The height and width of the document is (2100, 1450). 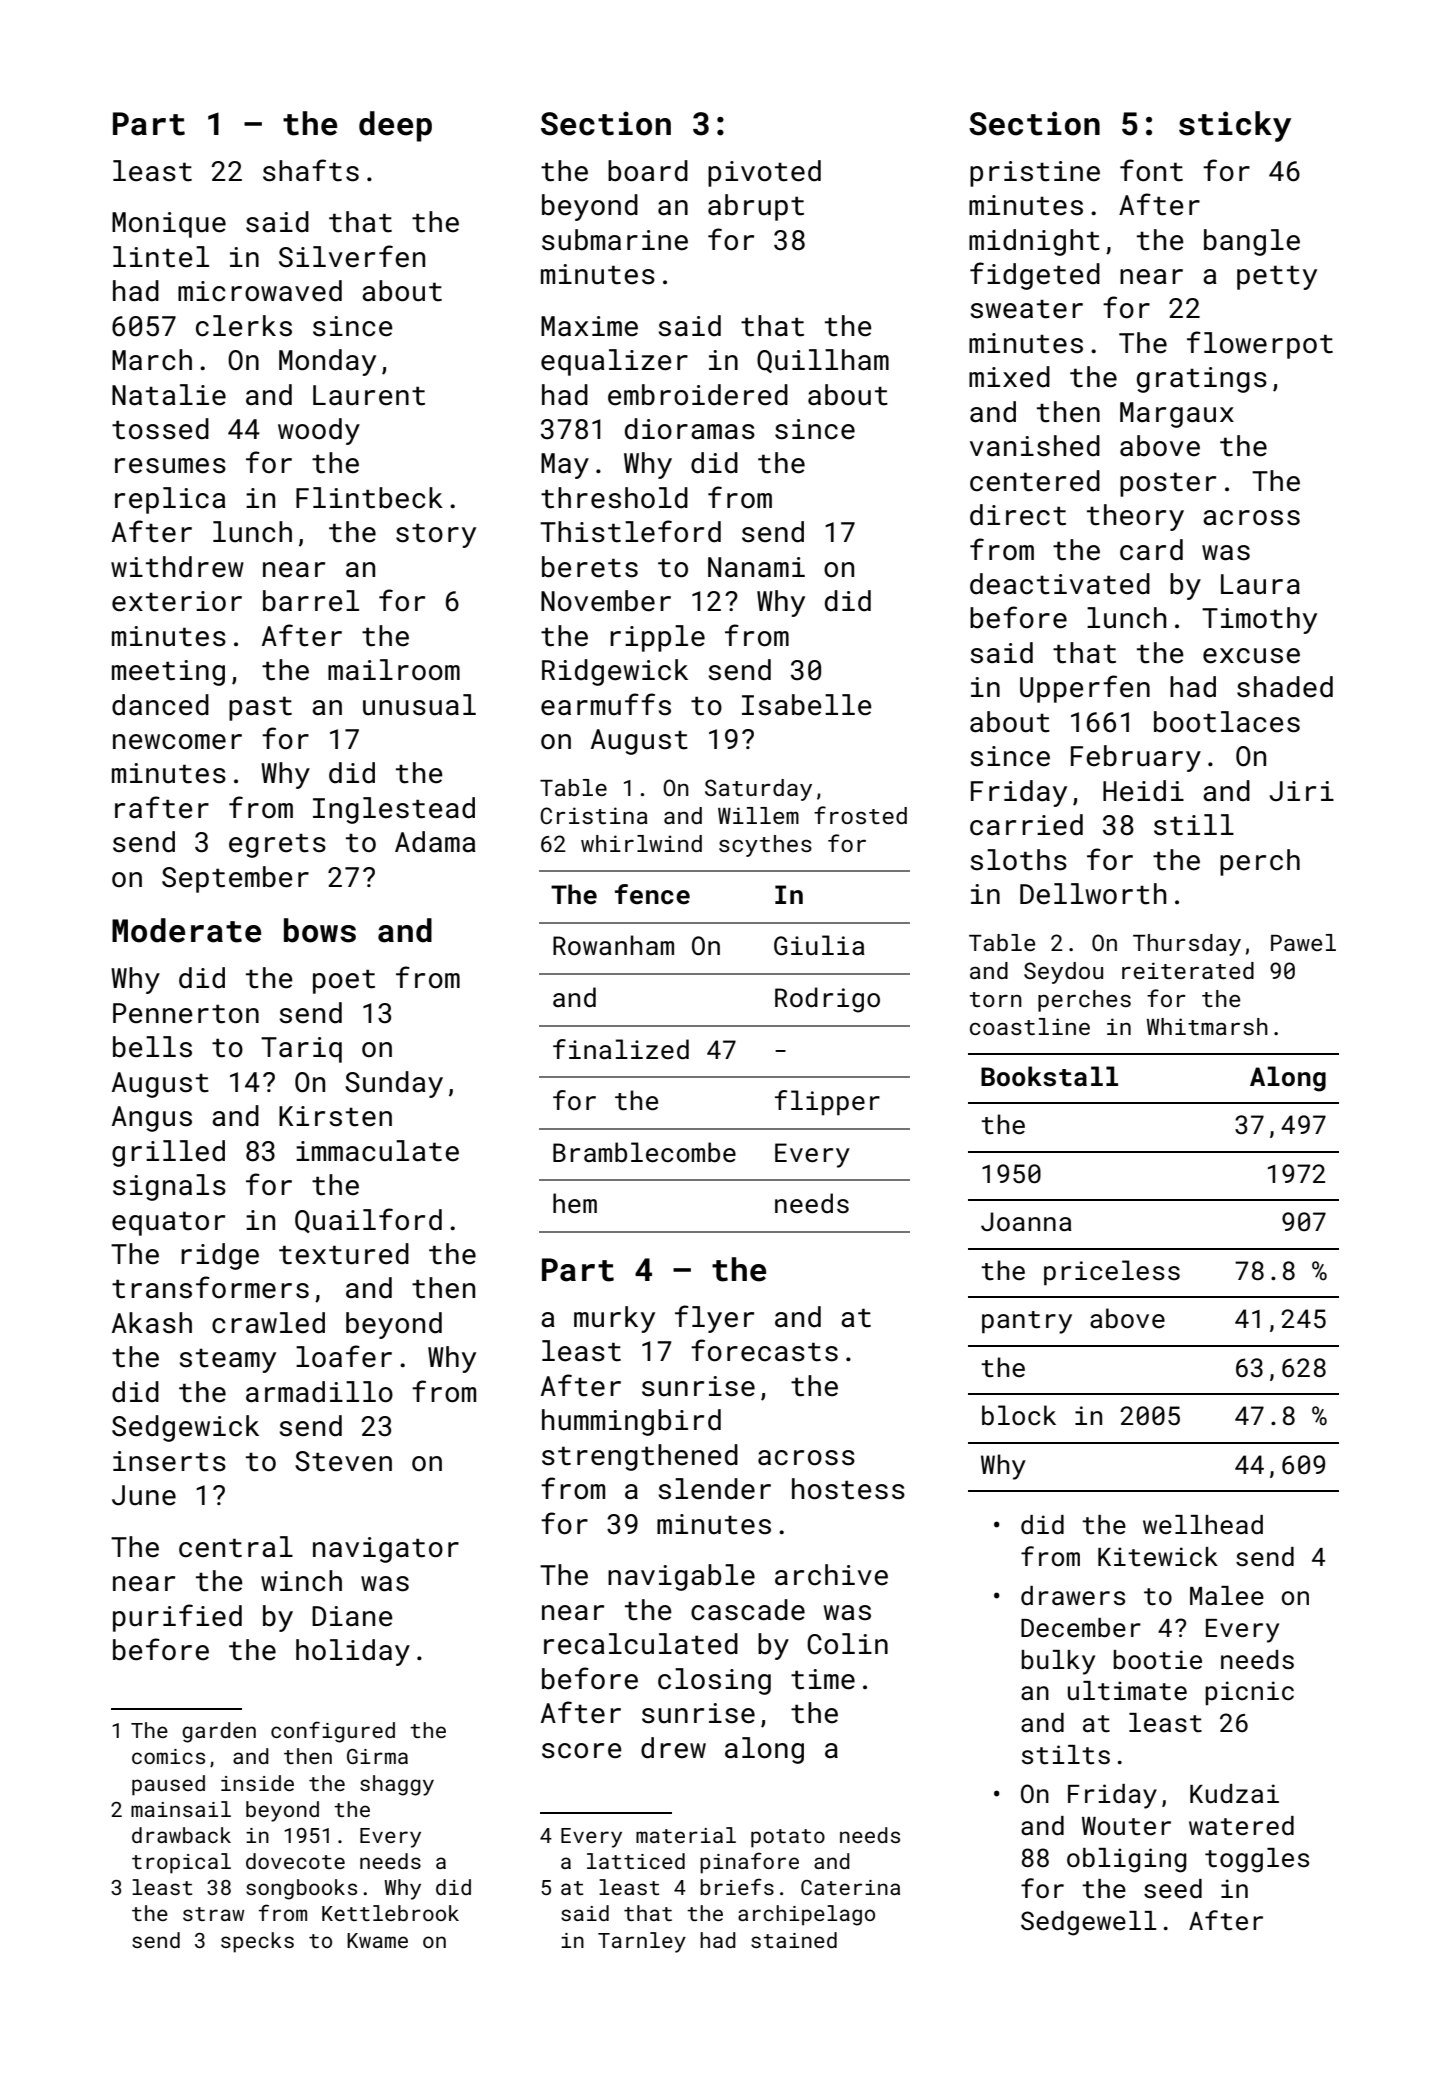 What do you see at coordinates (394, 1084) in the document?
I see `Sunday` at bounding box center [394, 1084].
